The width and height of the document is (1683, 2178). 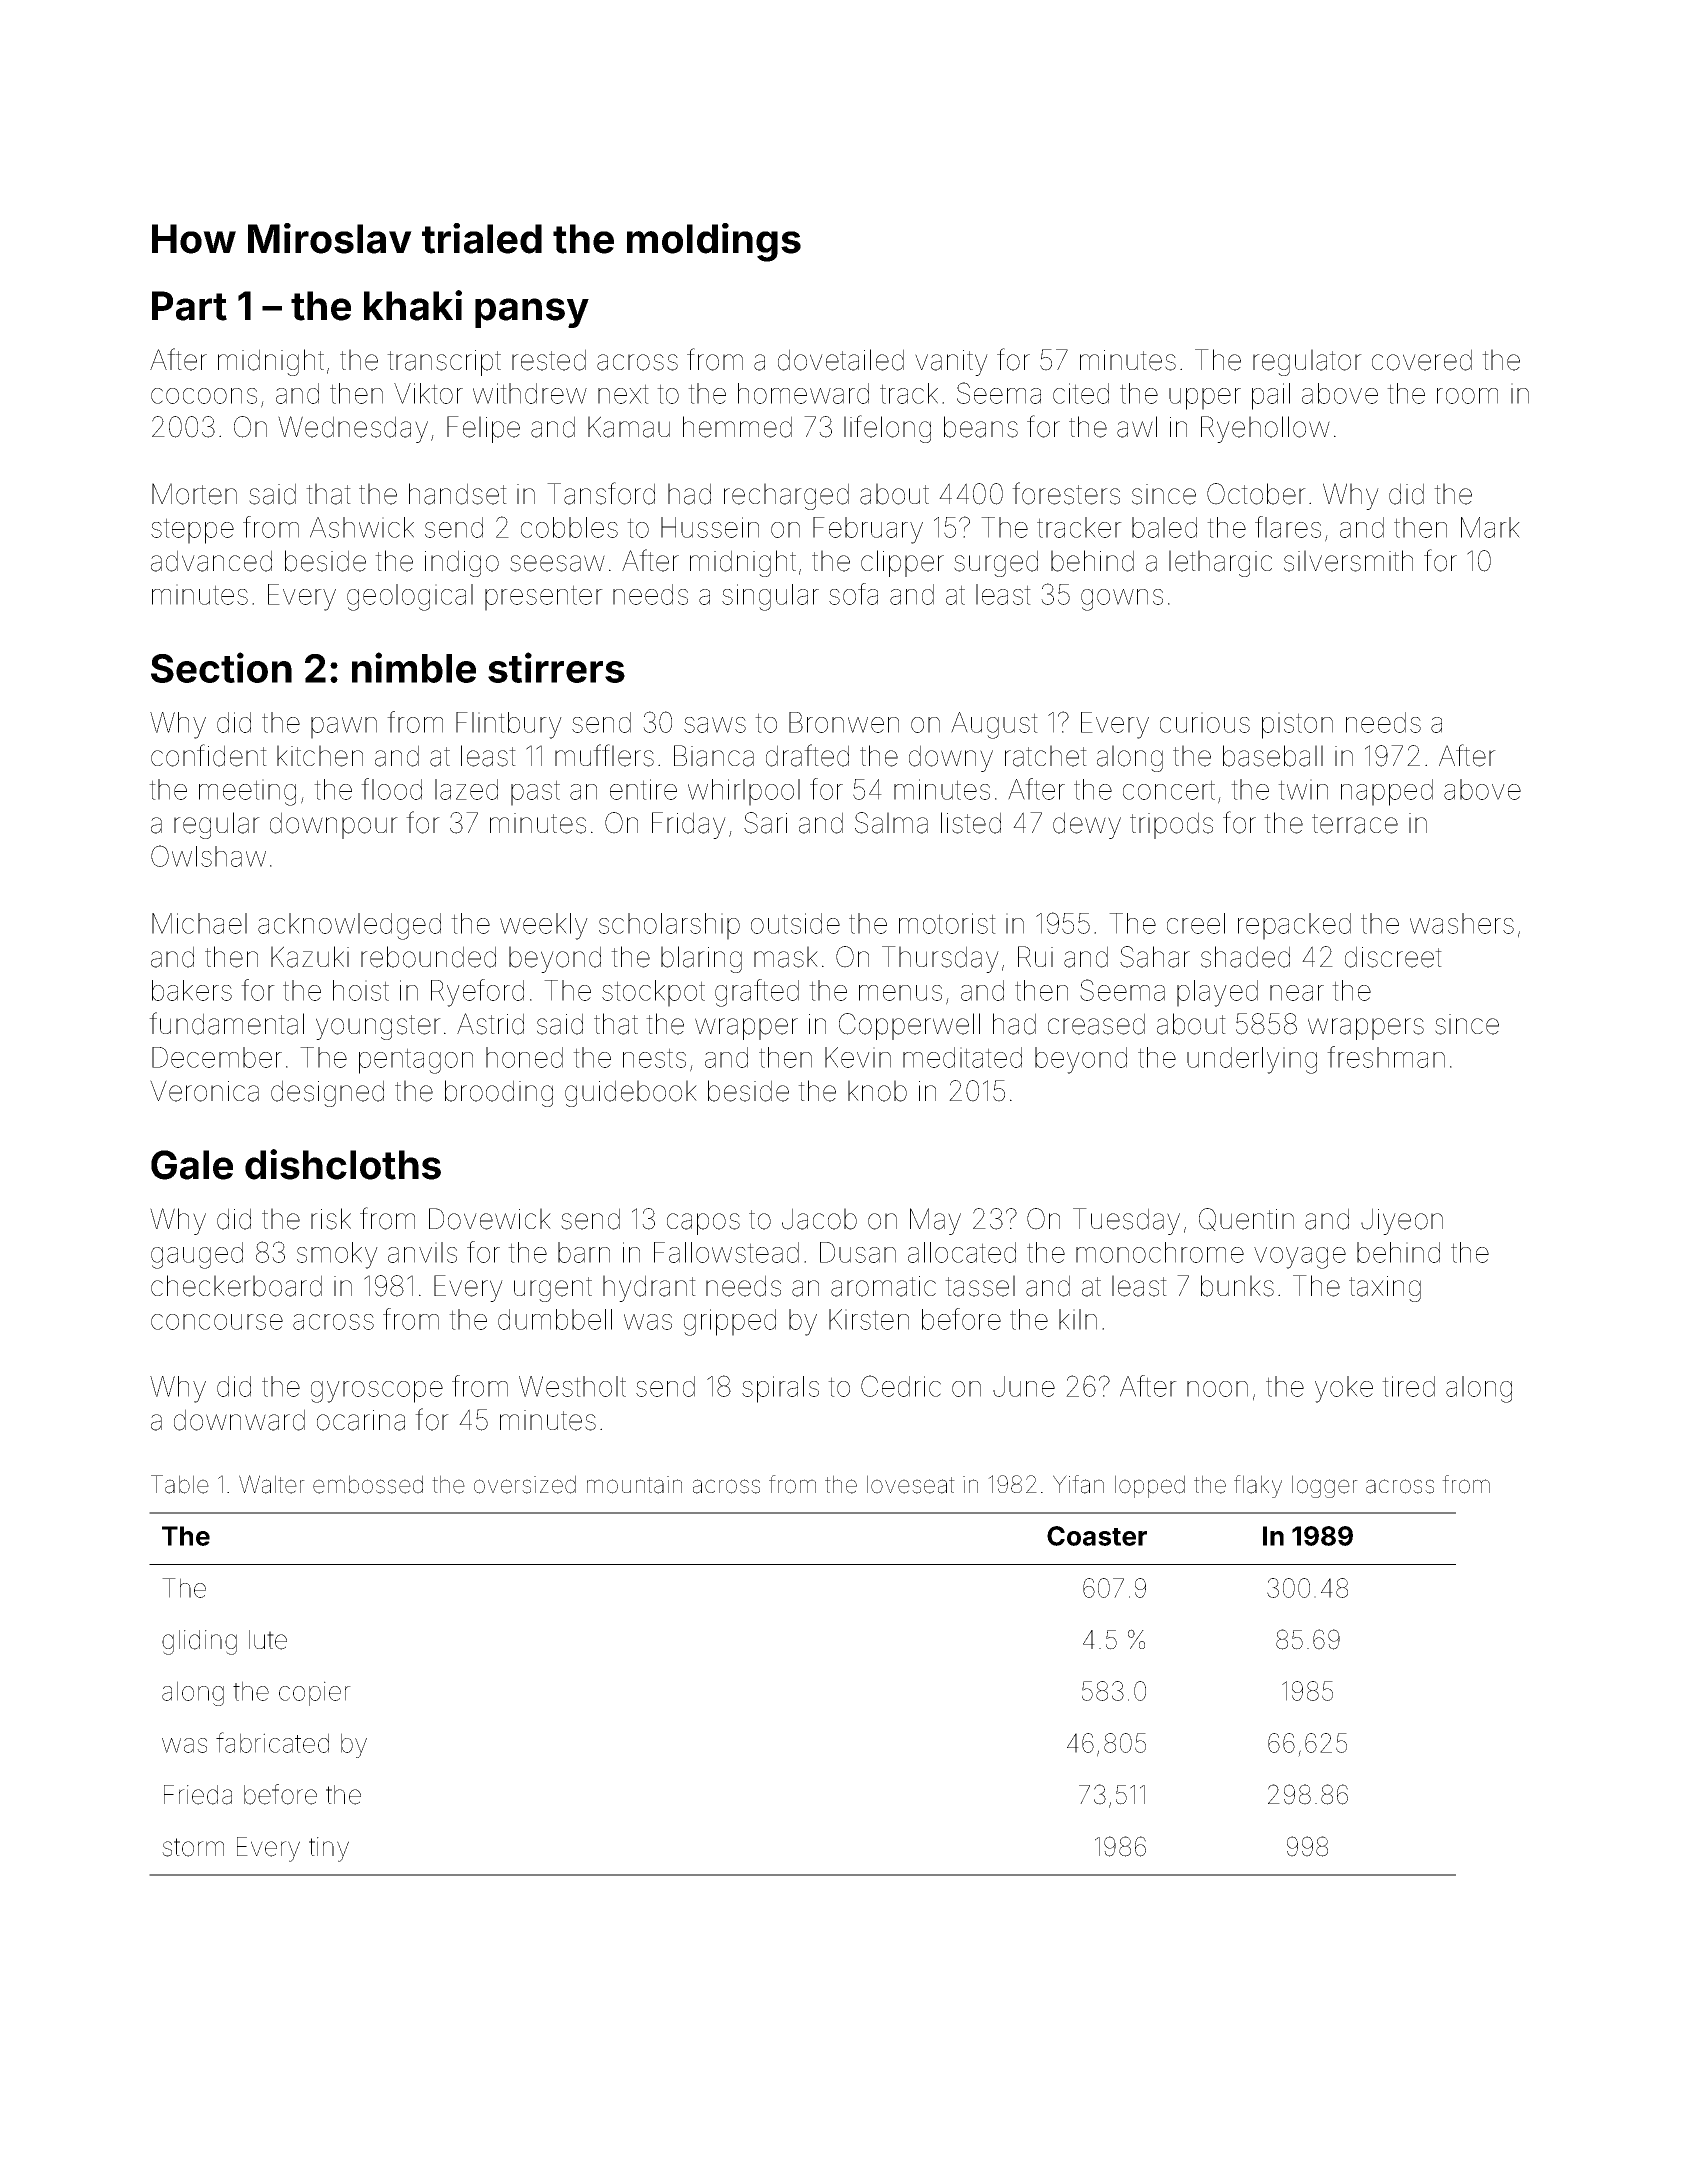 I want to click on tiny, so click(x=329, y=1849).
